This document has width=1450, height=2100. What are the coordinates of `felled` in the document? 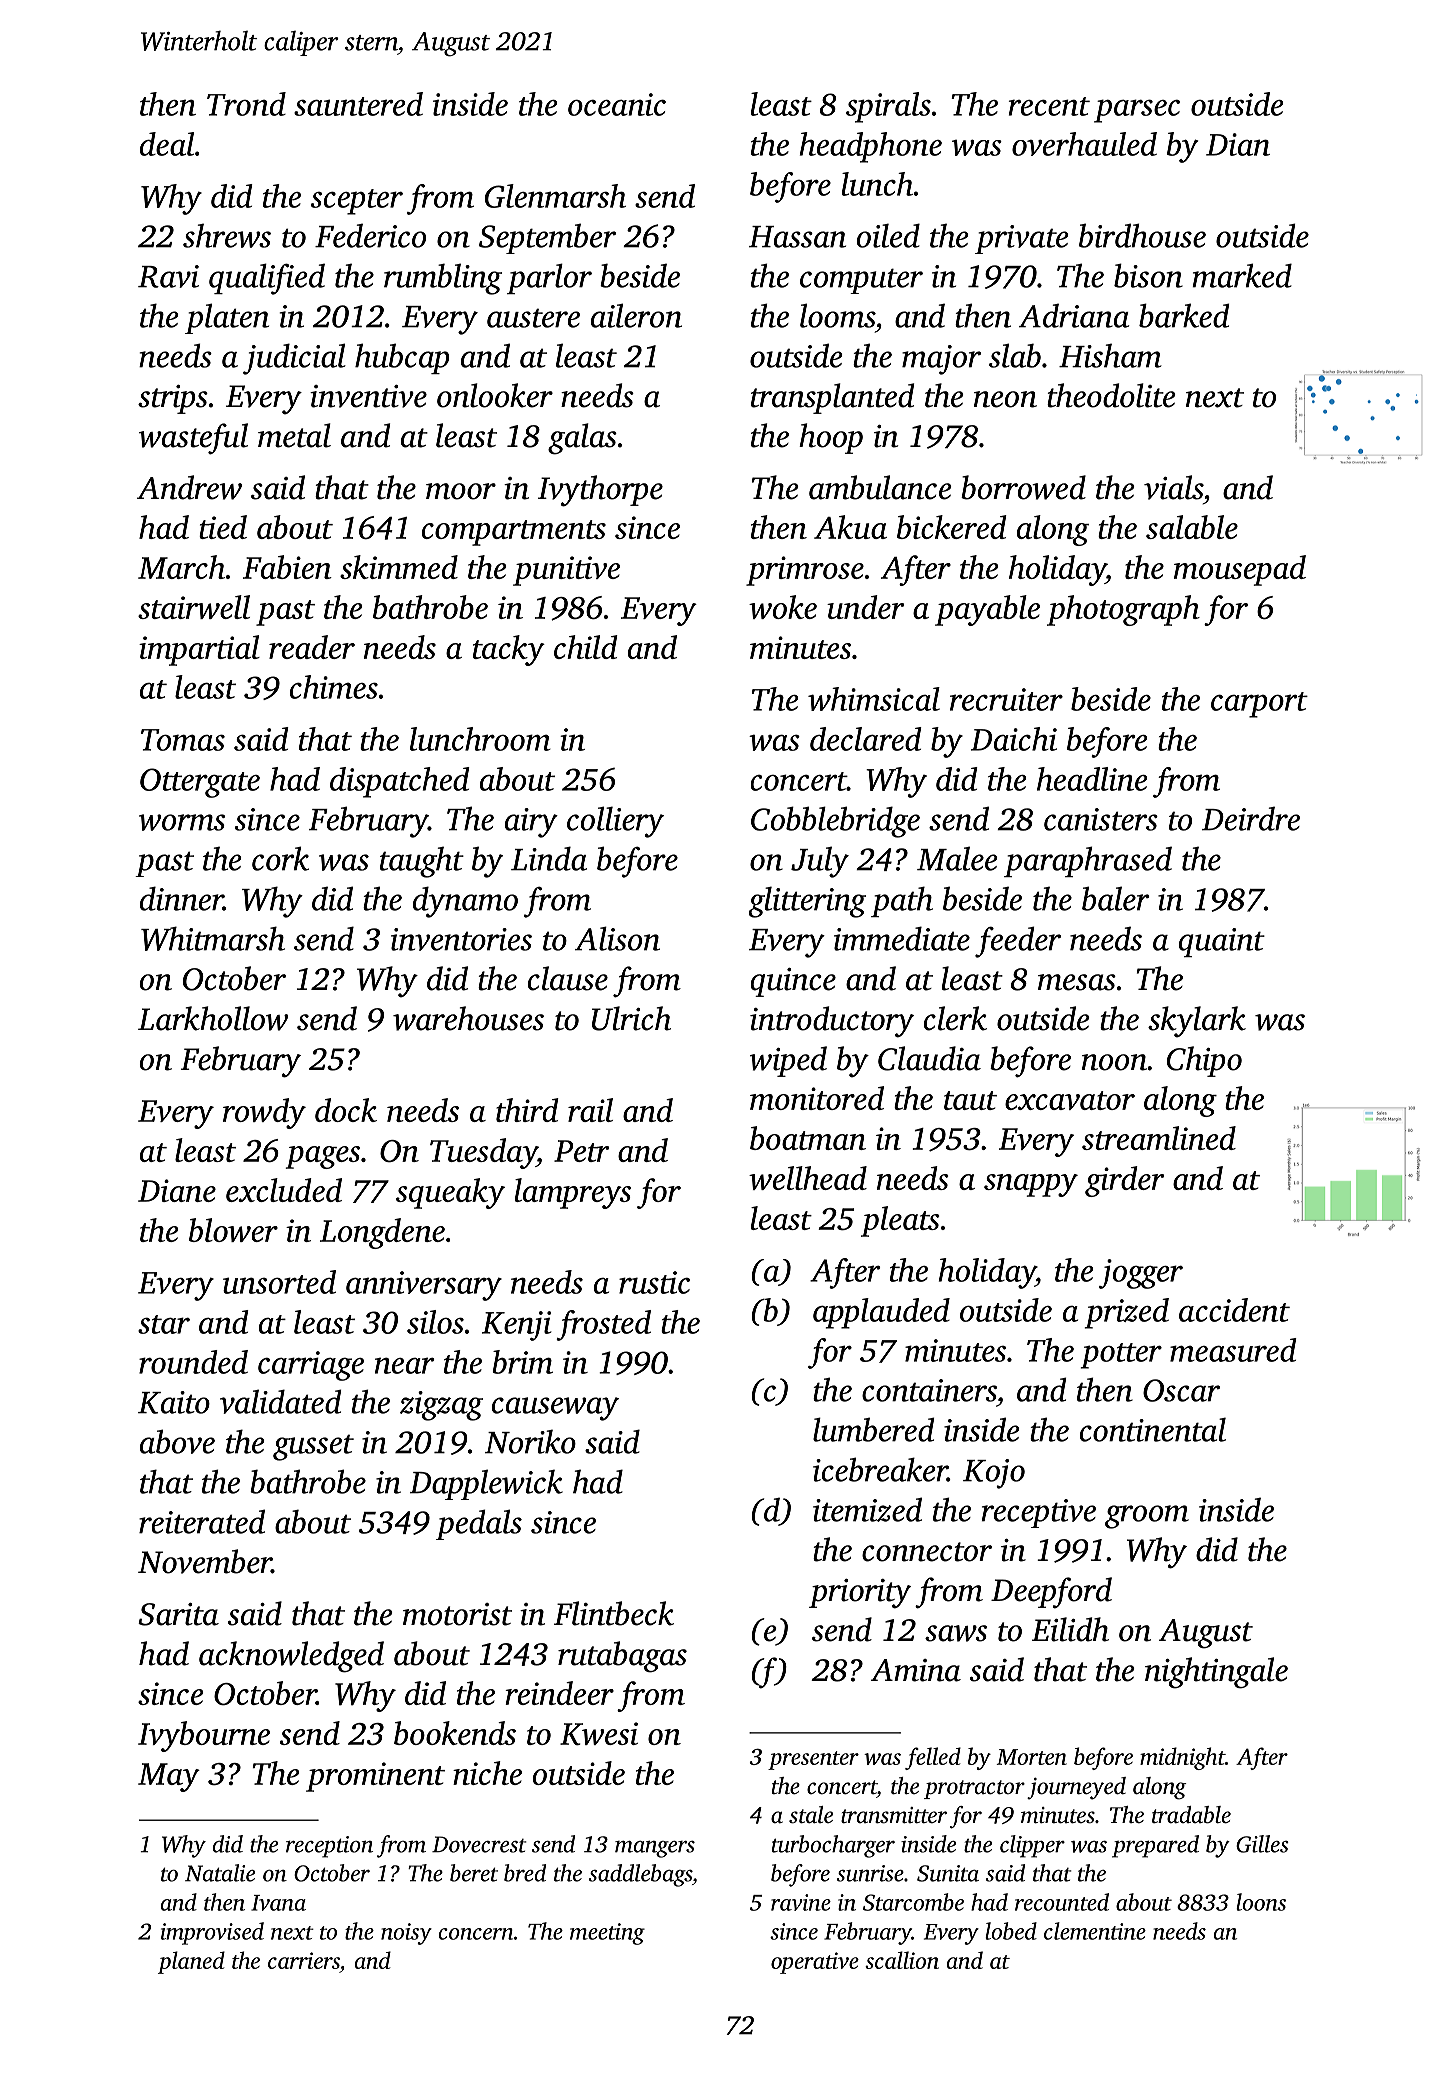 It's located at (933, 1758).
